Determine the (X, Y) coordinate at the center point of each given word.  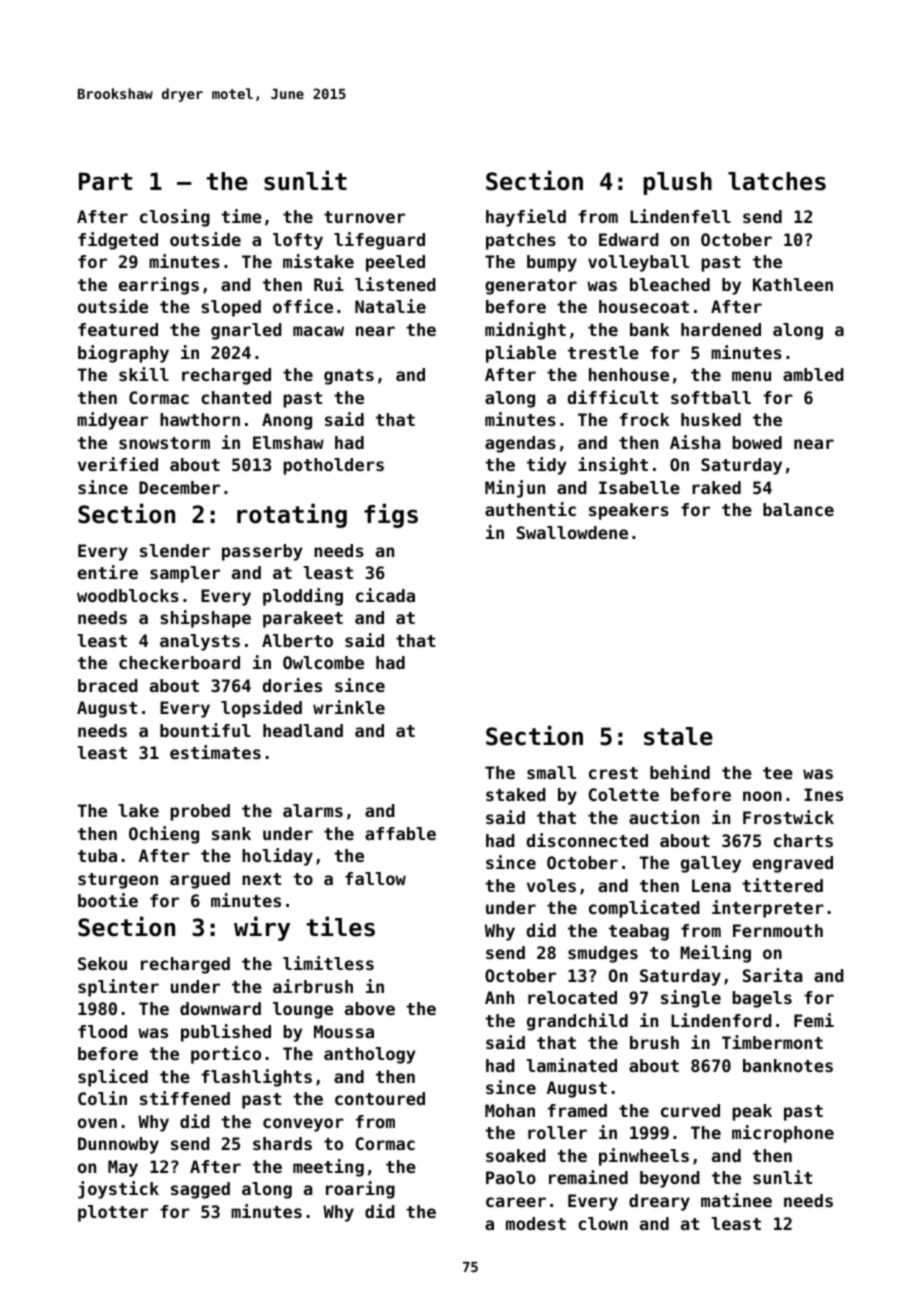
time (241, 216)
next (261, 879)
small (551, 772)
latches (777, 181)
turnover (364, 217)
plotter (113, 1213)
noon (762, 796)
